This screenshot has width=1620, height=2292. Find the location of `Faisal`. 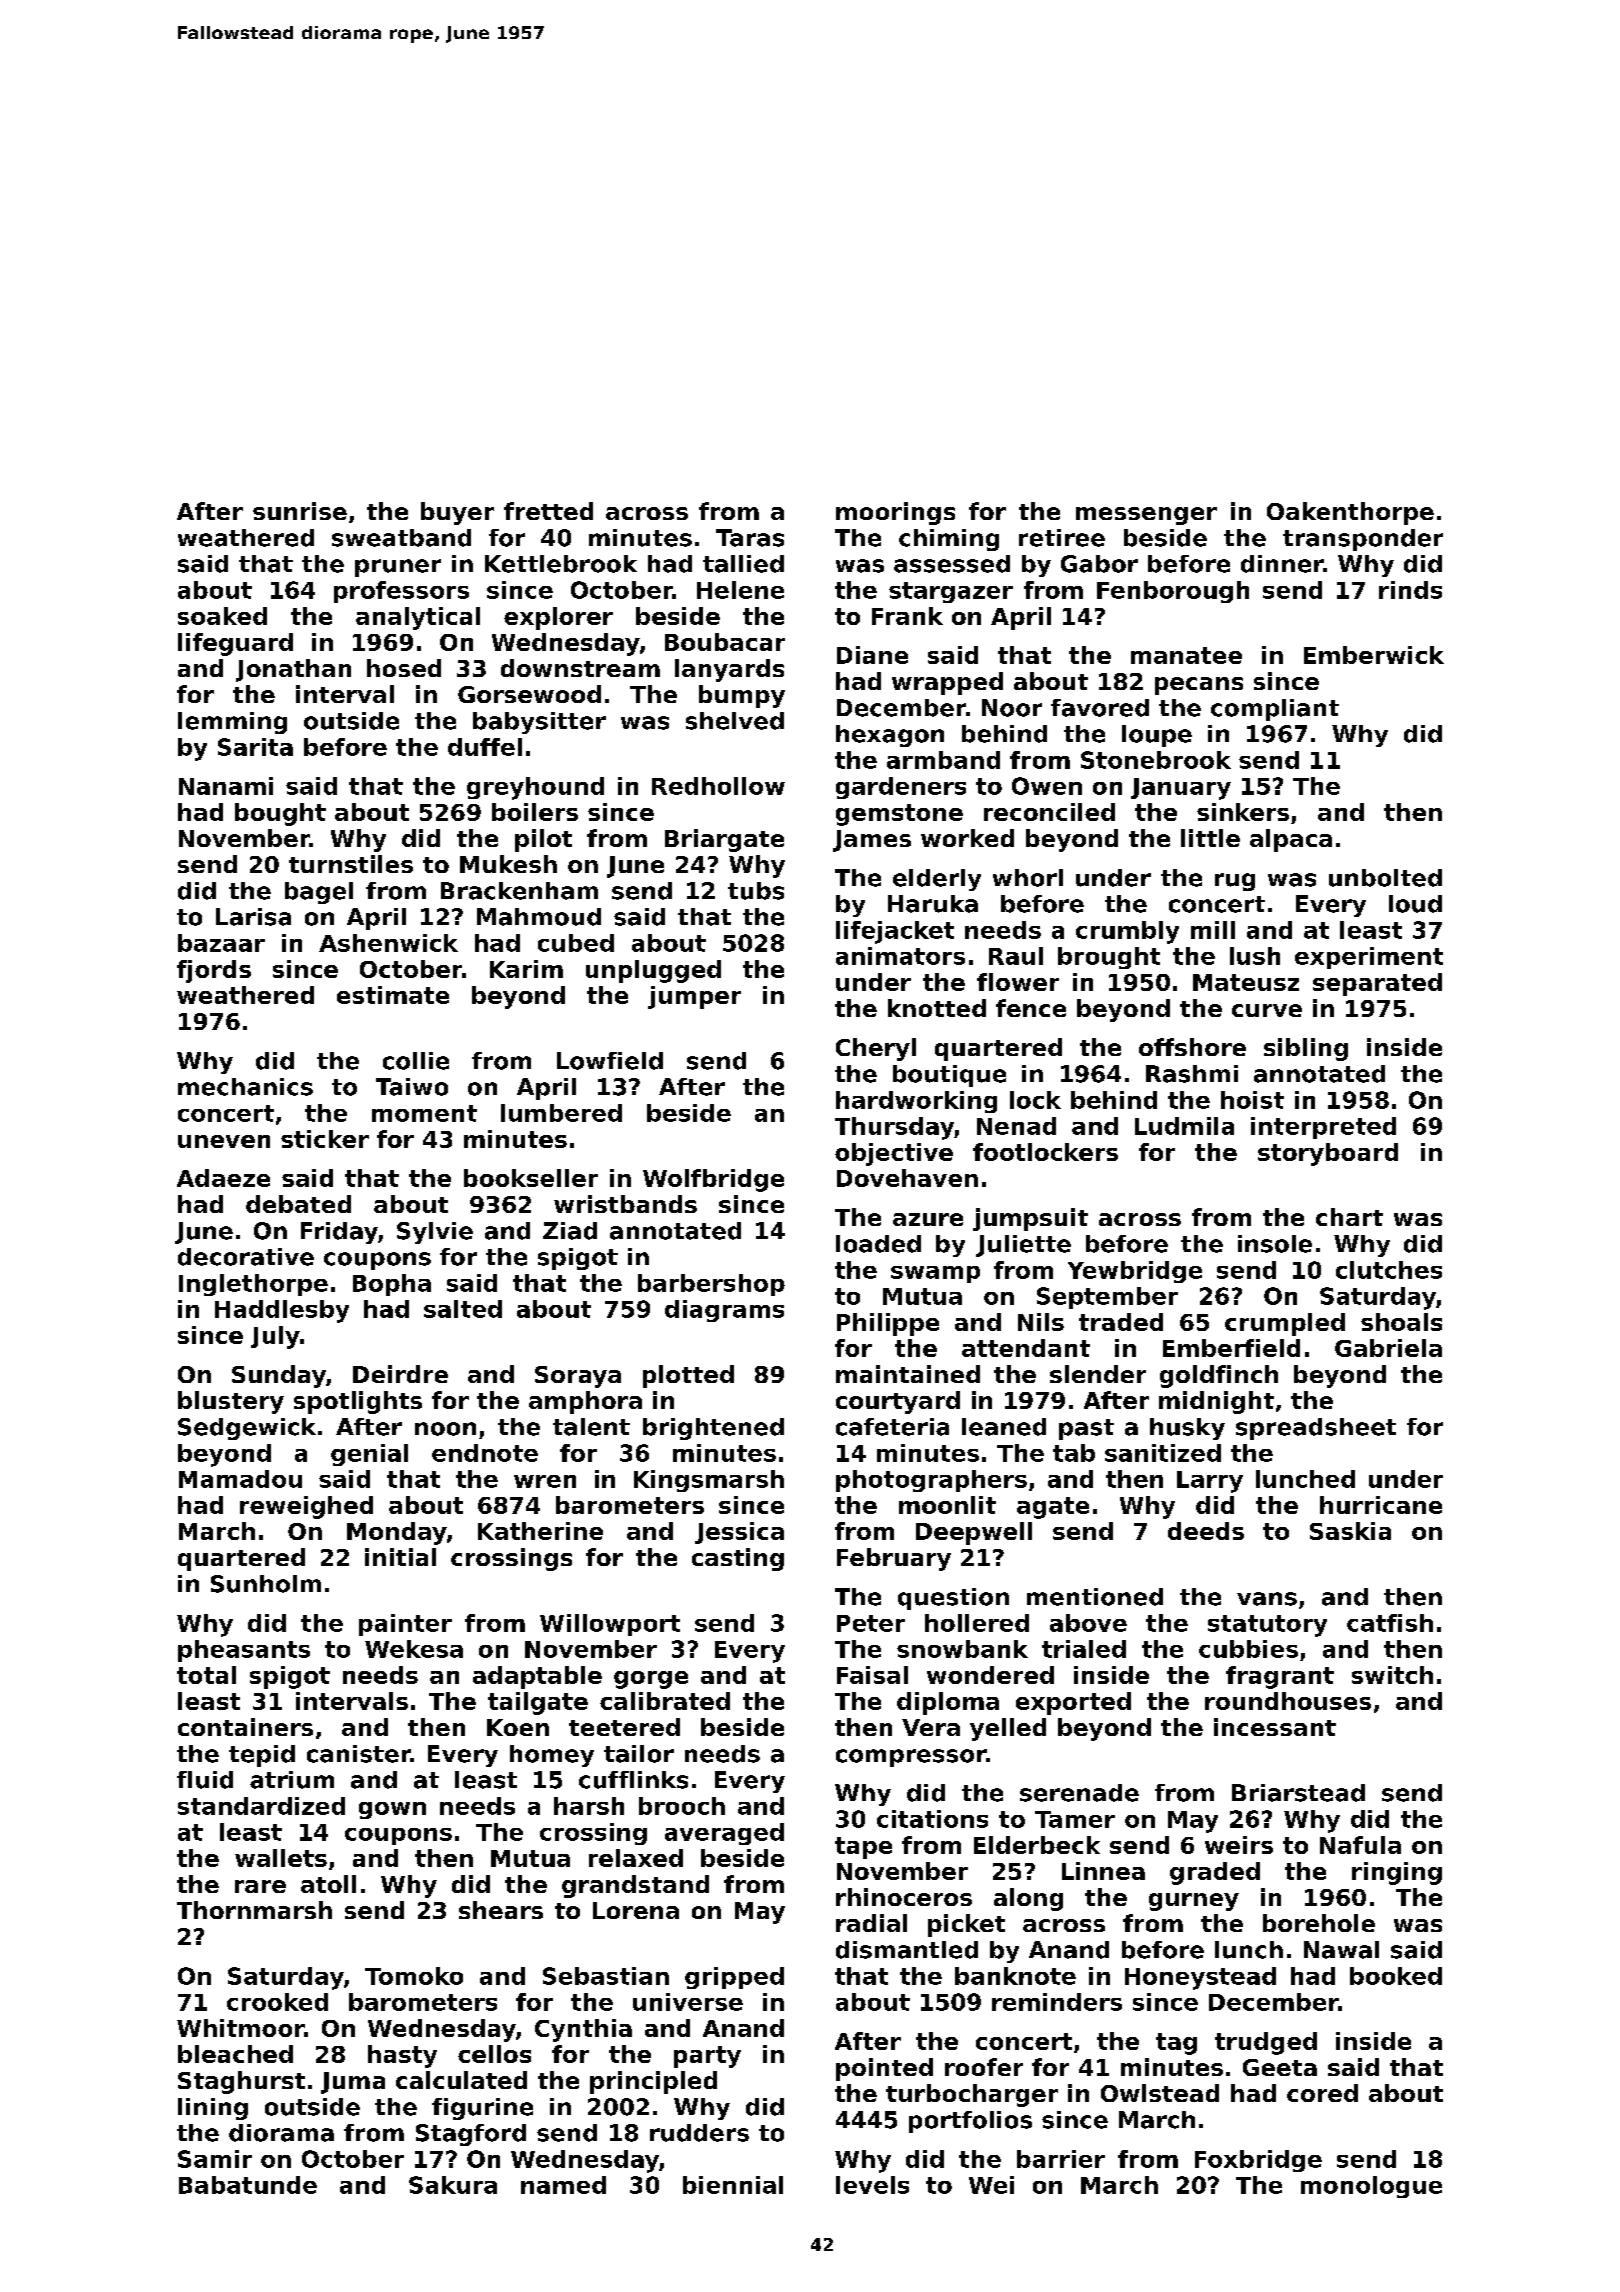

Faisal is located at coordinates (872, 1675).
